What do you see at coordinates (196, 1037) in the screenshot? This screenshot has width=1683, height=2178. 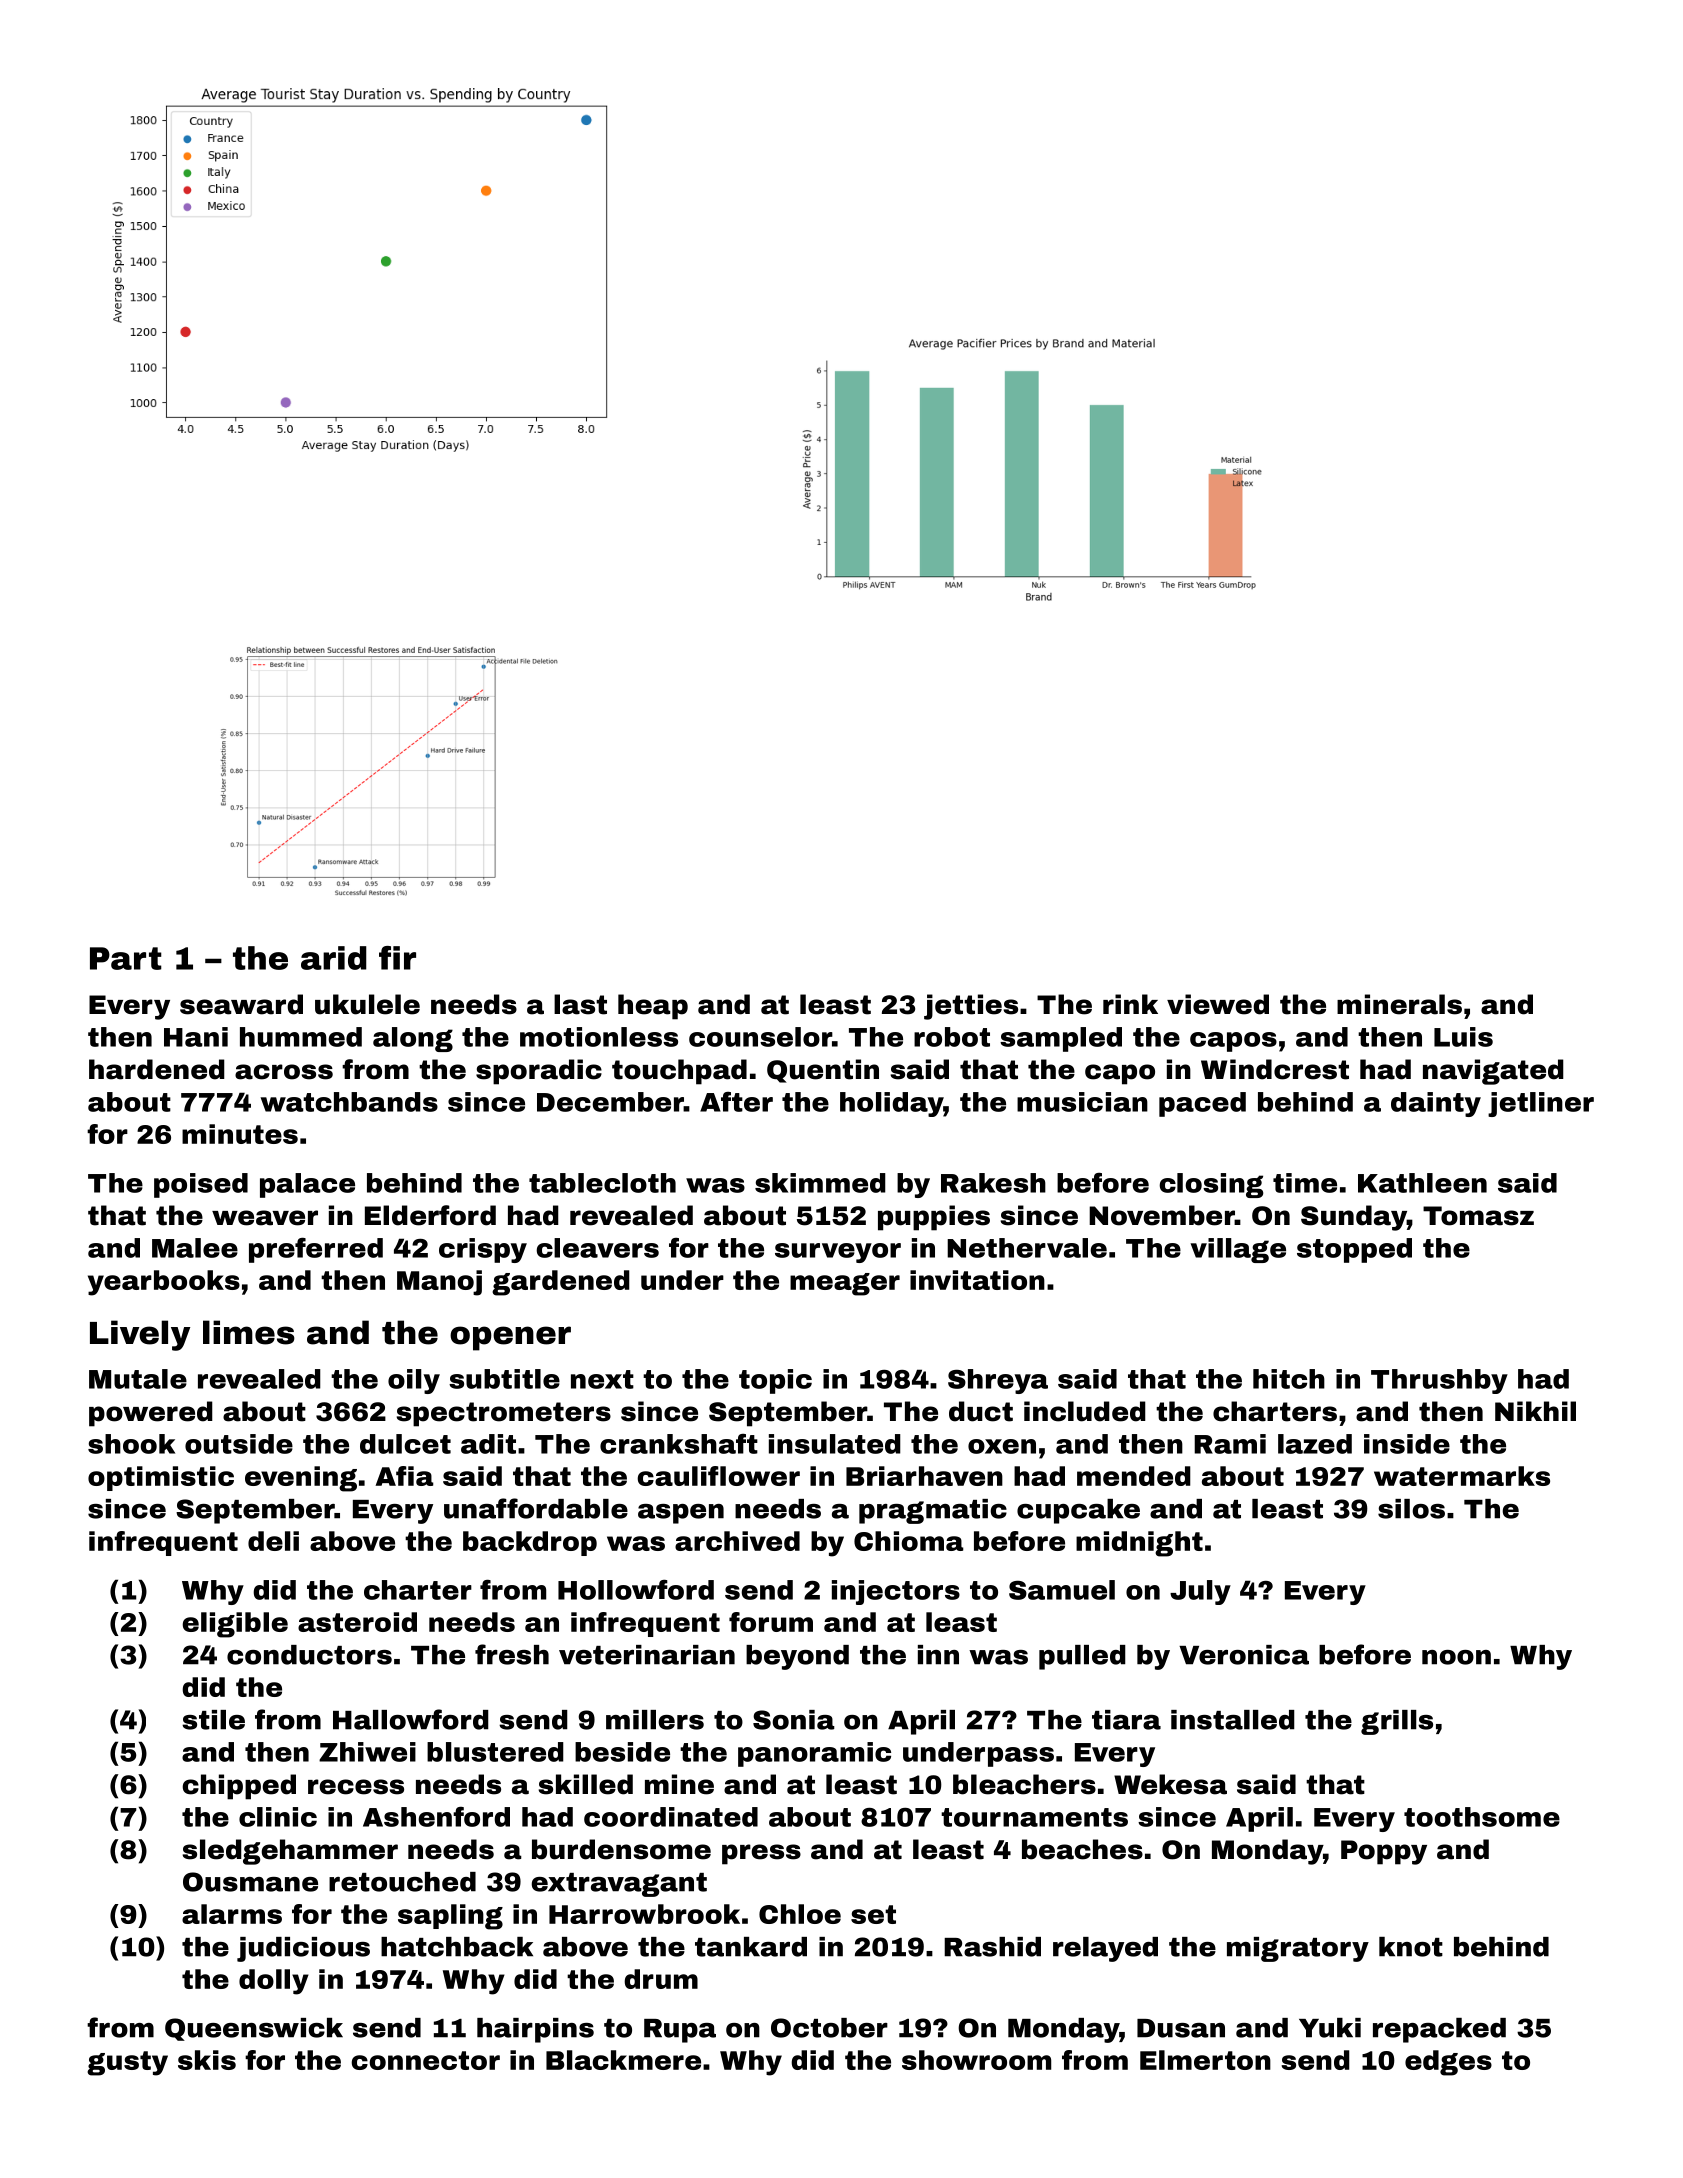 I see `Hani` at bounding box center [196, 1037].
